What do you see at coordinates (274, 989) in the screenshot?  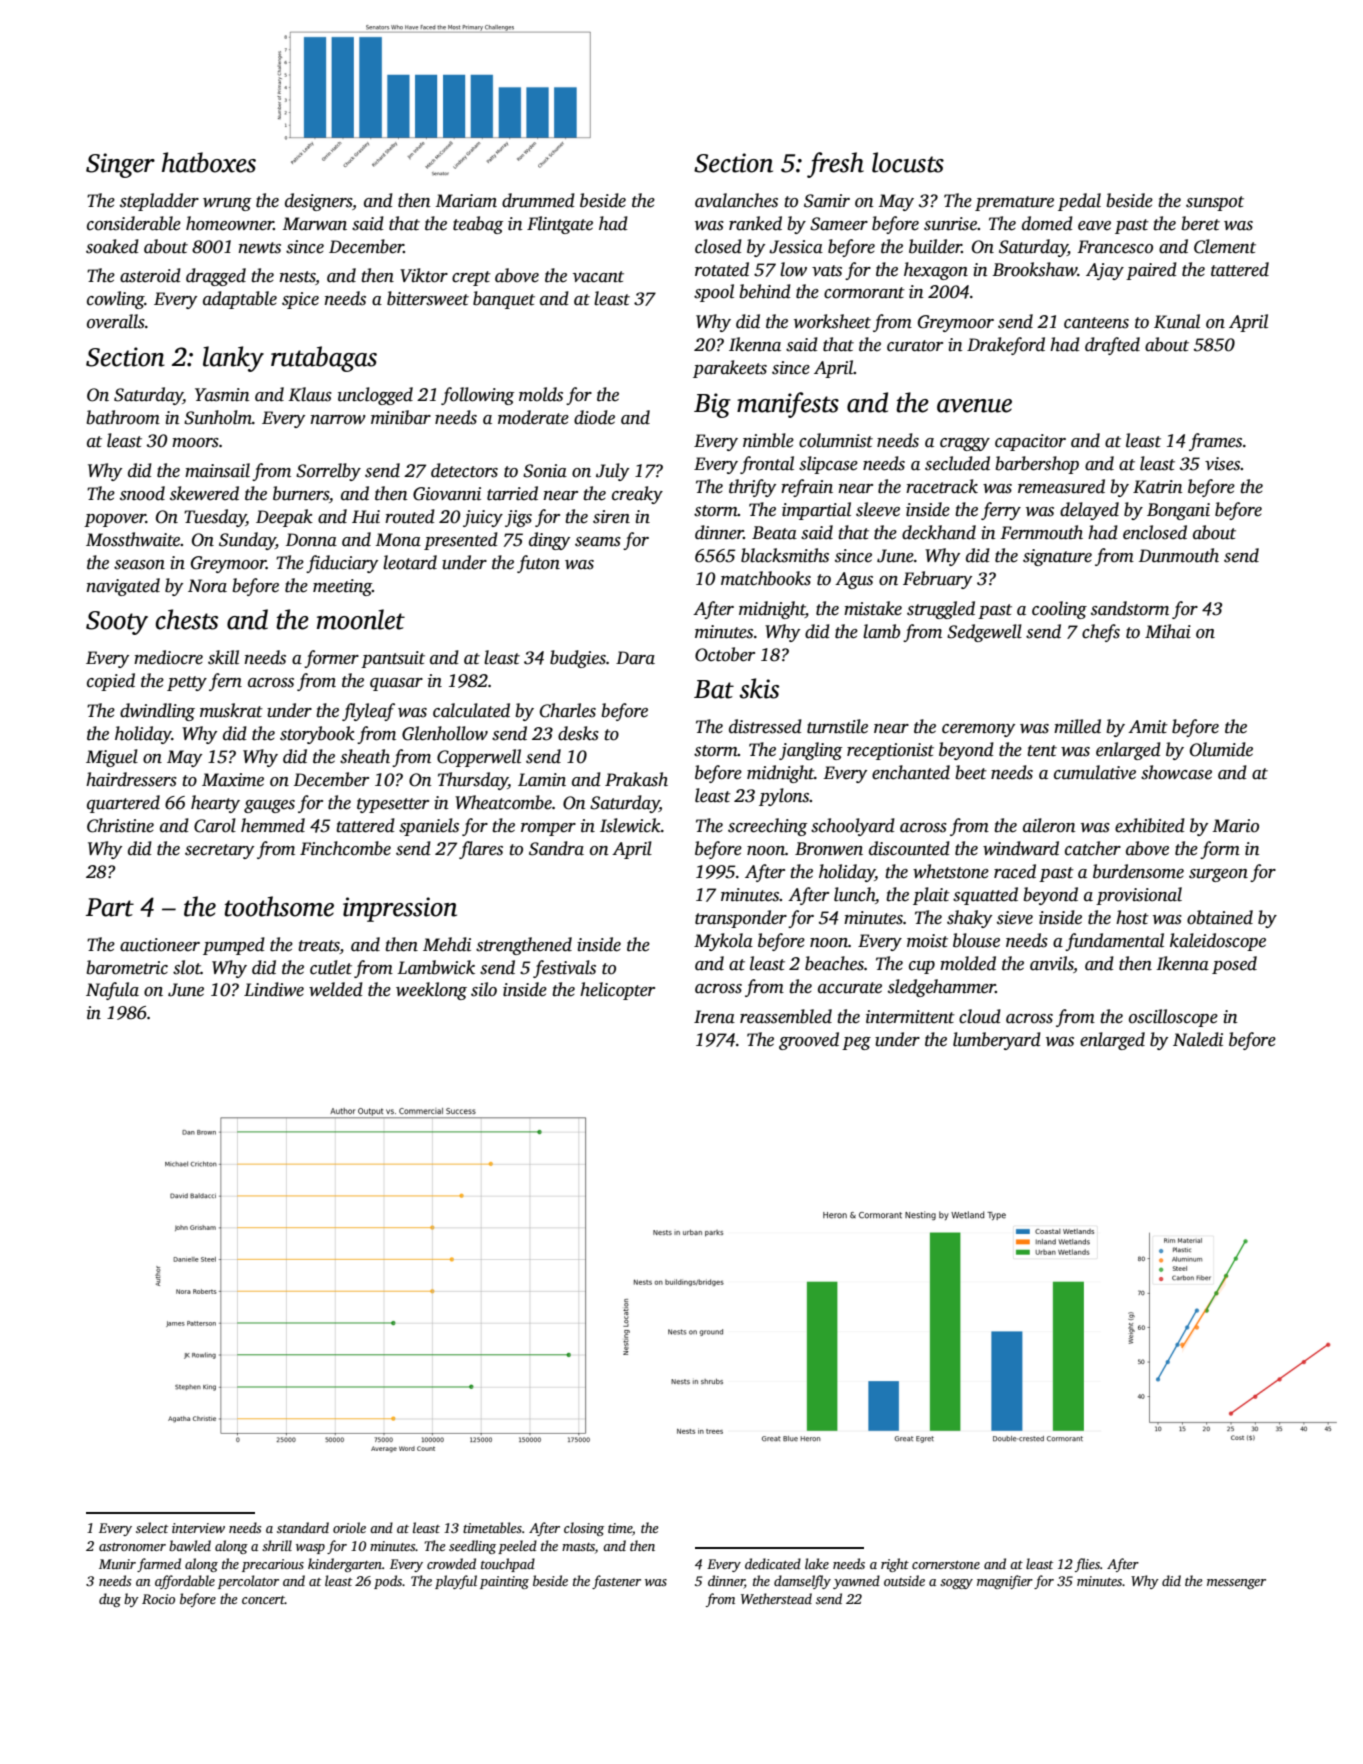 I see `Lindiwe` at bounding box center [274, 989].
